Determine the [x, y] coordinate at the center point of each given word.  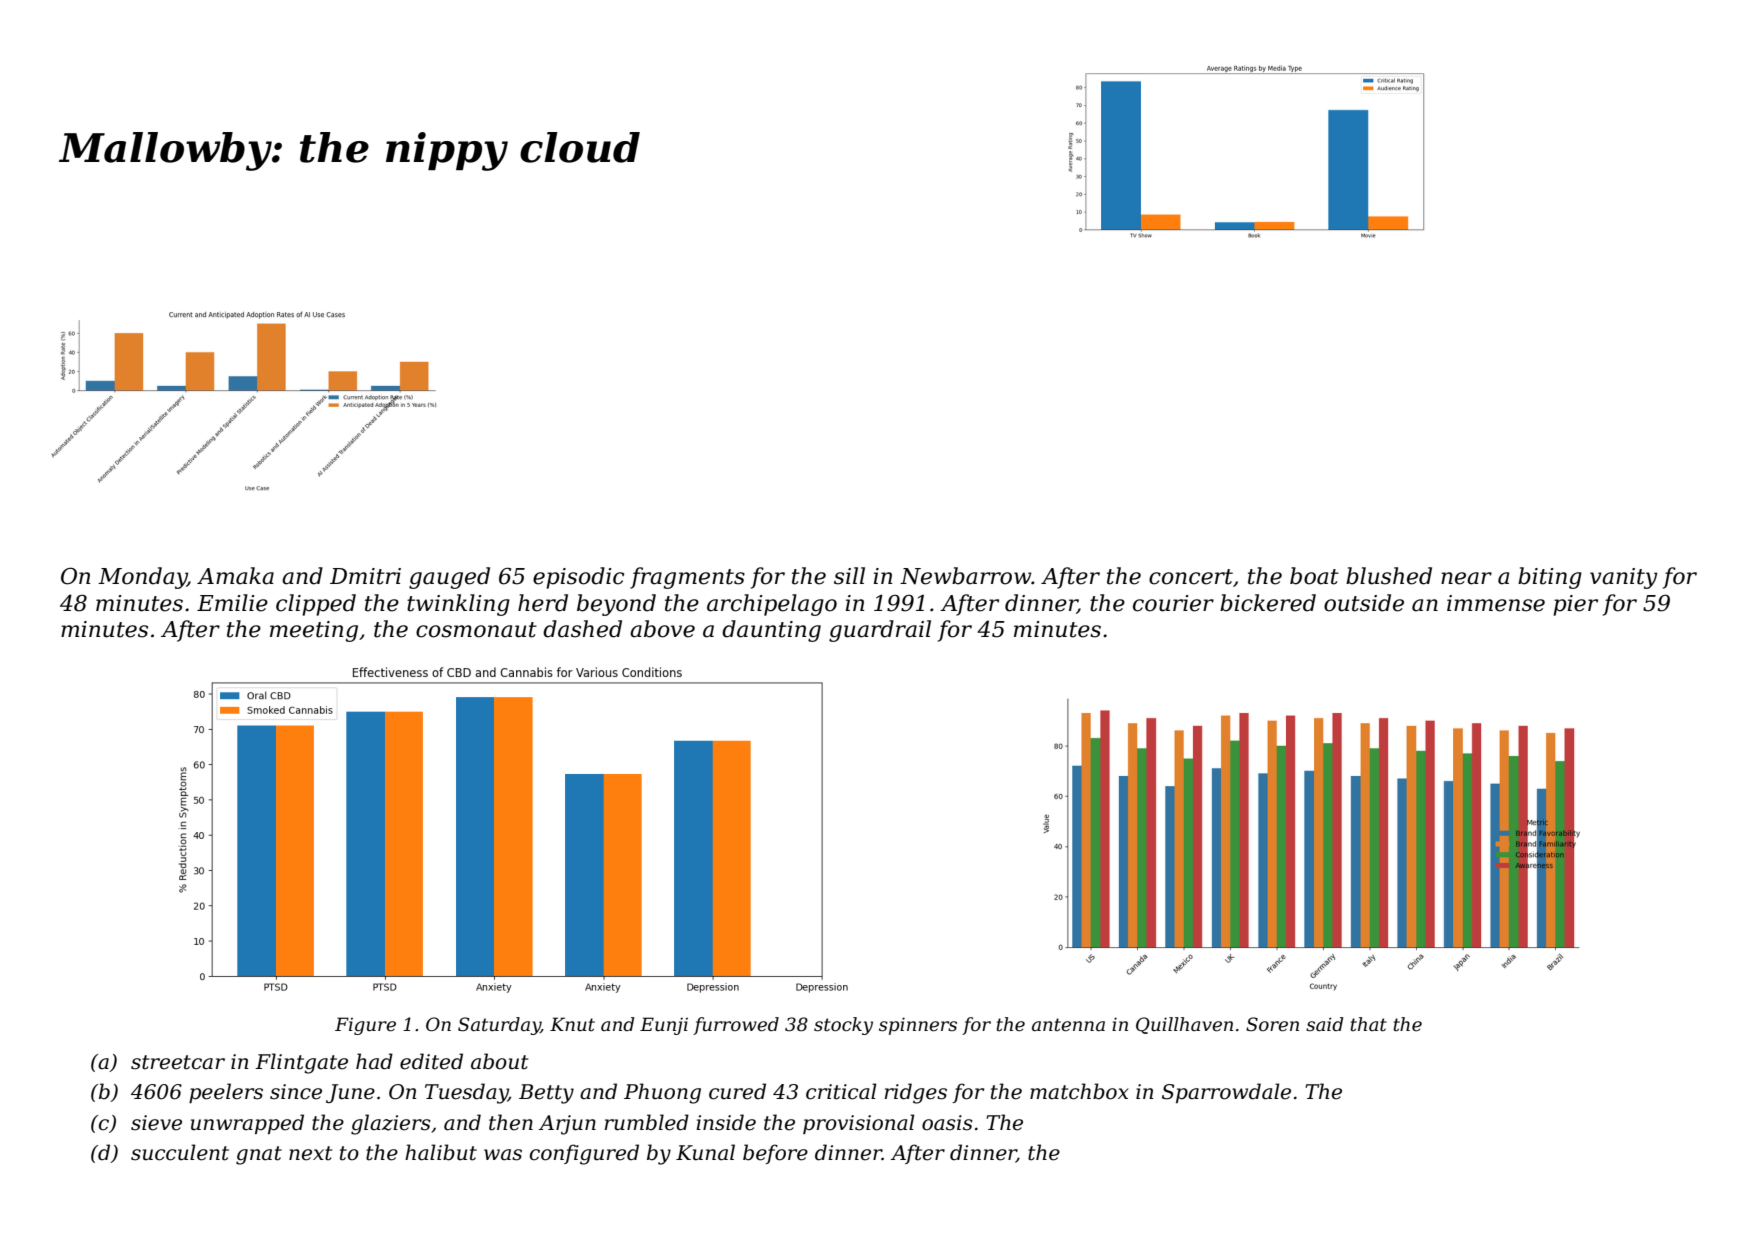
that [1368, 1024]
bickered [1268, 603]
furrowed [736, 1026]
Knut [572, 1024]
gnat [259, 1155]
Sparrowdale [1226, 1093]
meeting [314, 631]
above [662, 629]
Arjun [567, 1125]
